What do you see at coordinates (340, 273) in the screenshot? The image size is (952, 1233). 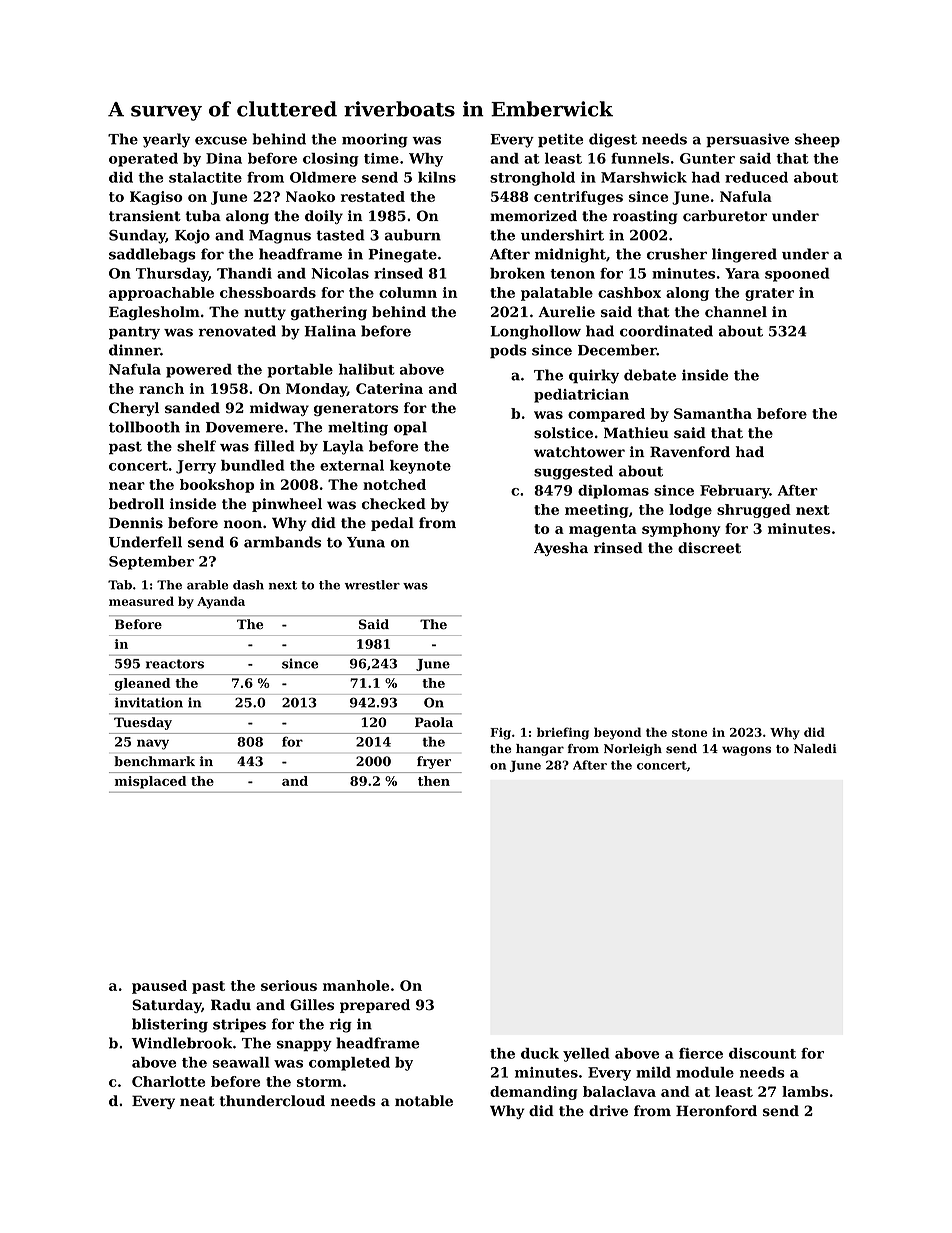 I see `Nicolas` at bounding box center [340, 273].
